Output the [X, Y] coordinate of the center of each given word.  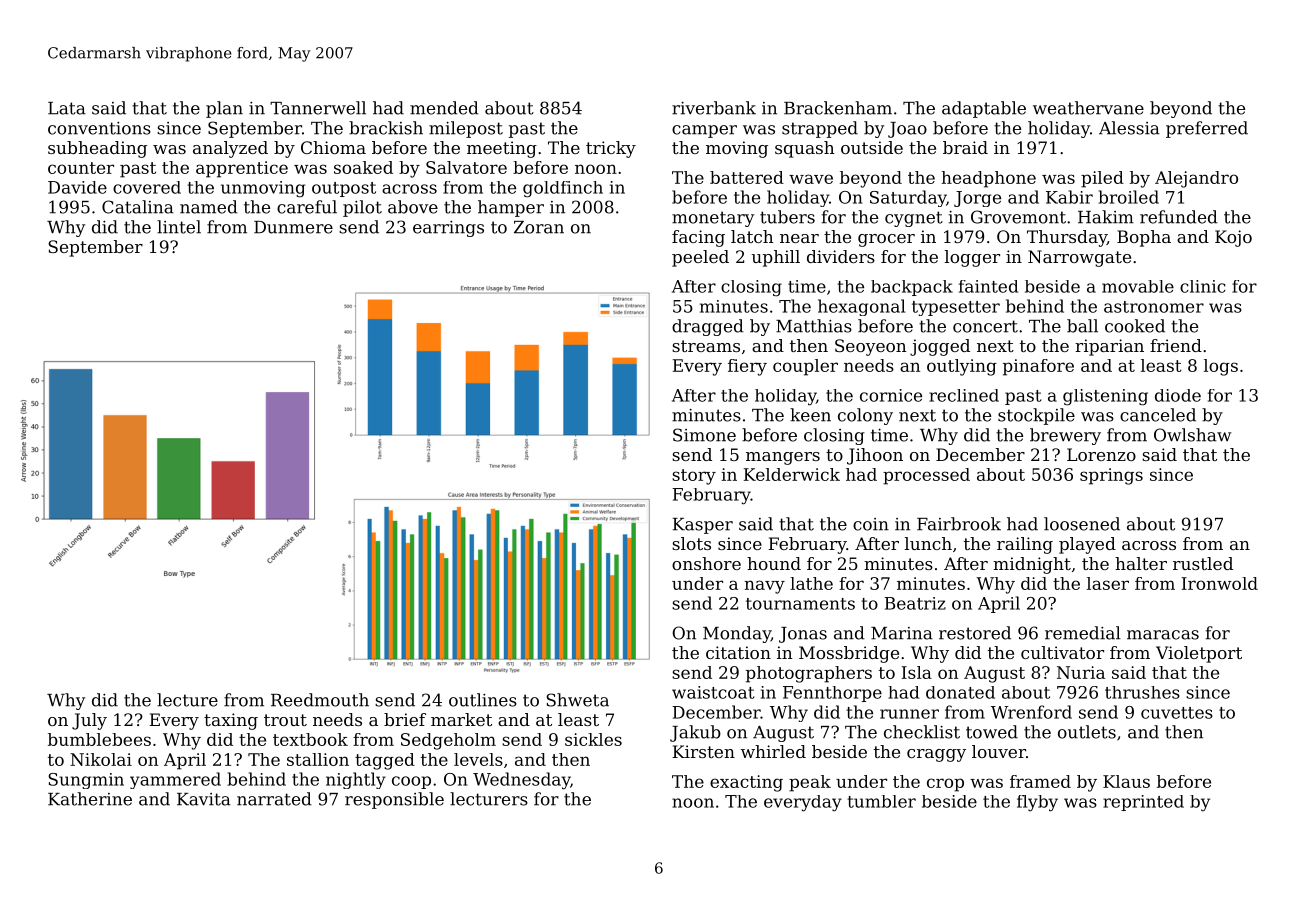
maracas [1163, 635]
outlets [1087, 732]
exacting [746, 783]
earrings [448, 229]
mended [444, 108]
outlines [483, 700]
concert [985, 326]
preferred [1207, 129]
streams [706, 346]
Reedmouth [320, 700]
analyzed [230, 149]
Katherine [90, 799]
